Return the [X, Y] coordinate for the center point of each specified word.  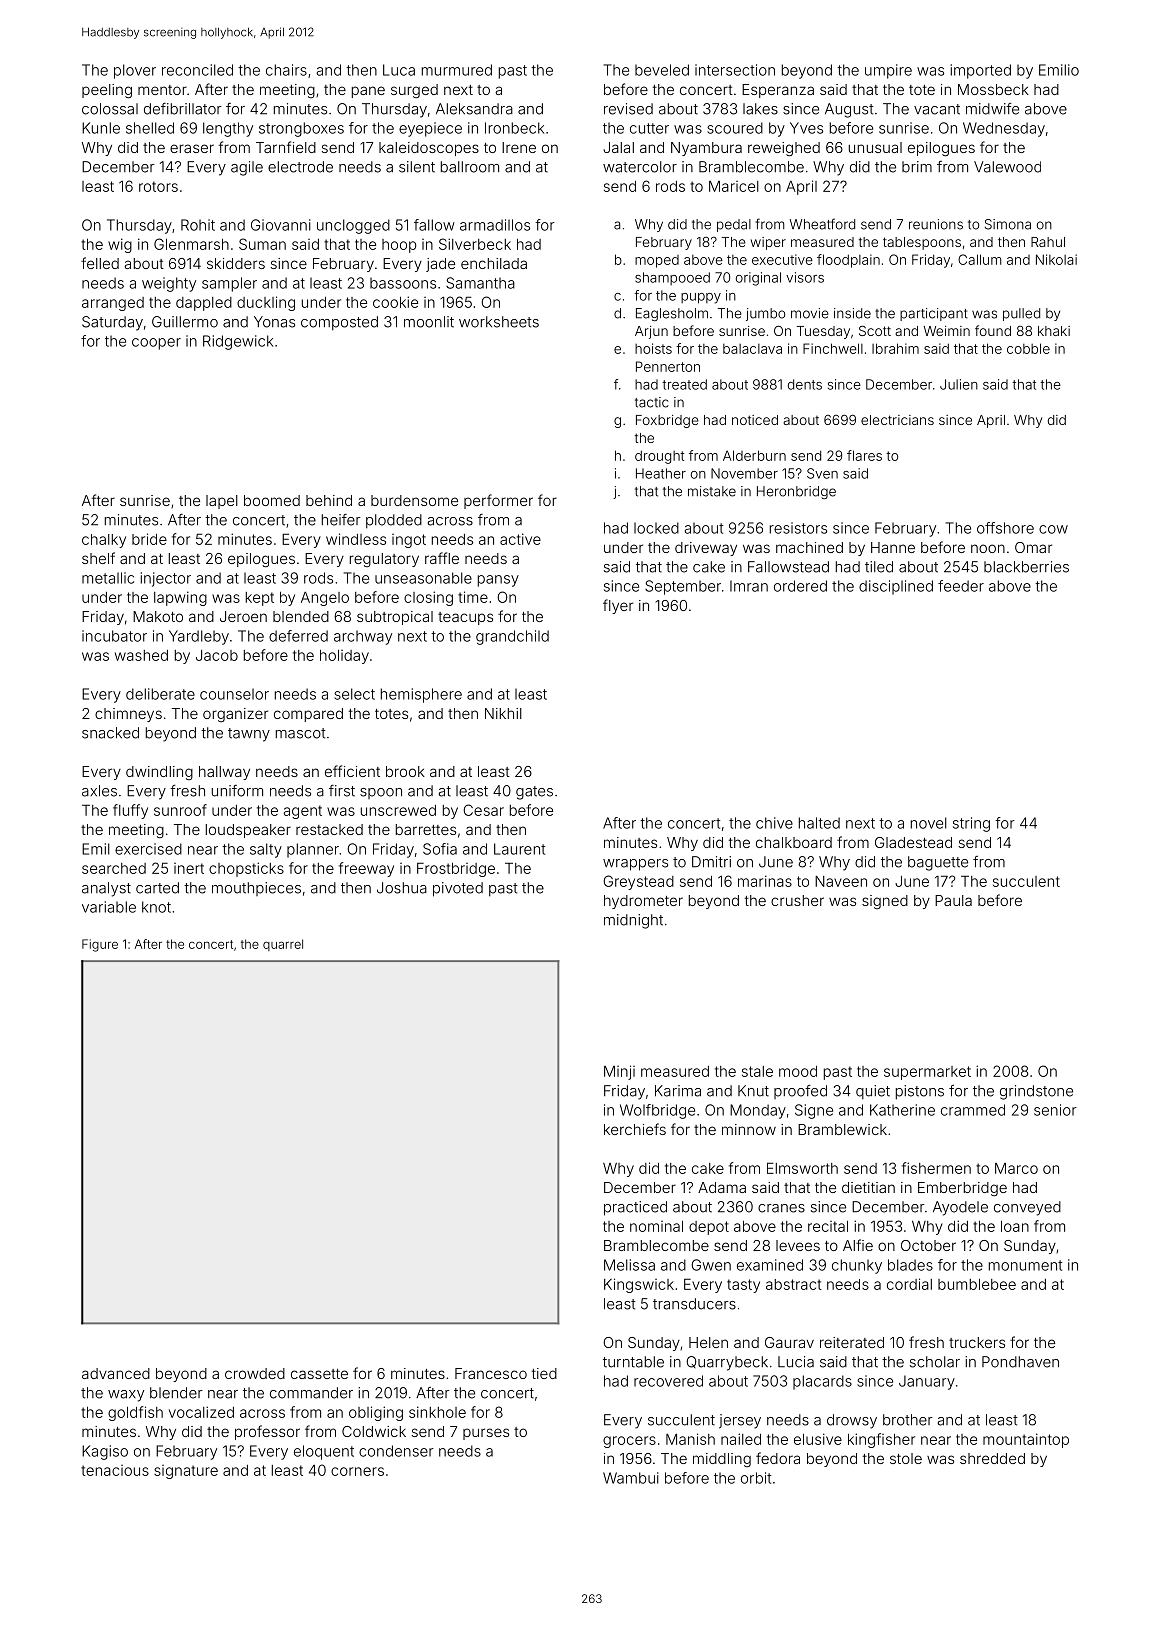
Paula [953, 900]
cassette [319, 1374]
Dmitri [711, 862]
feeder [961, 586]
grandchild [512, 637]
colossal [110, 109]
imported [981, 71]
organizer [235, 715]
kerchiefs [635, 1129]
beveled [662, 70]
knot [156, 907]
